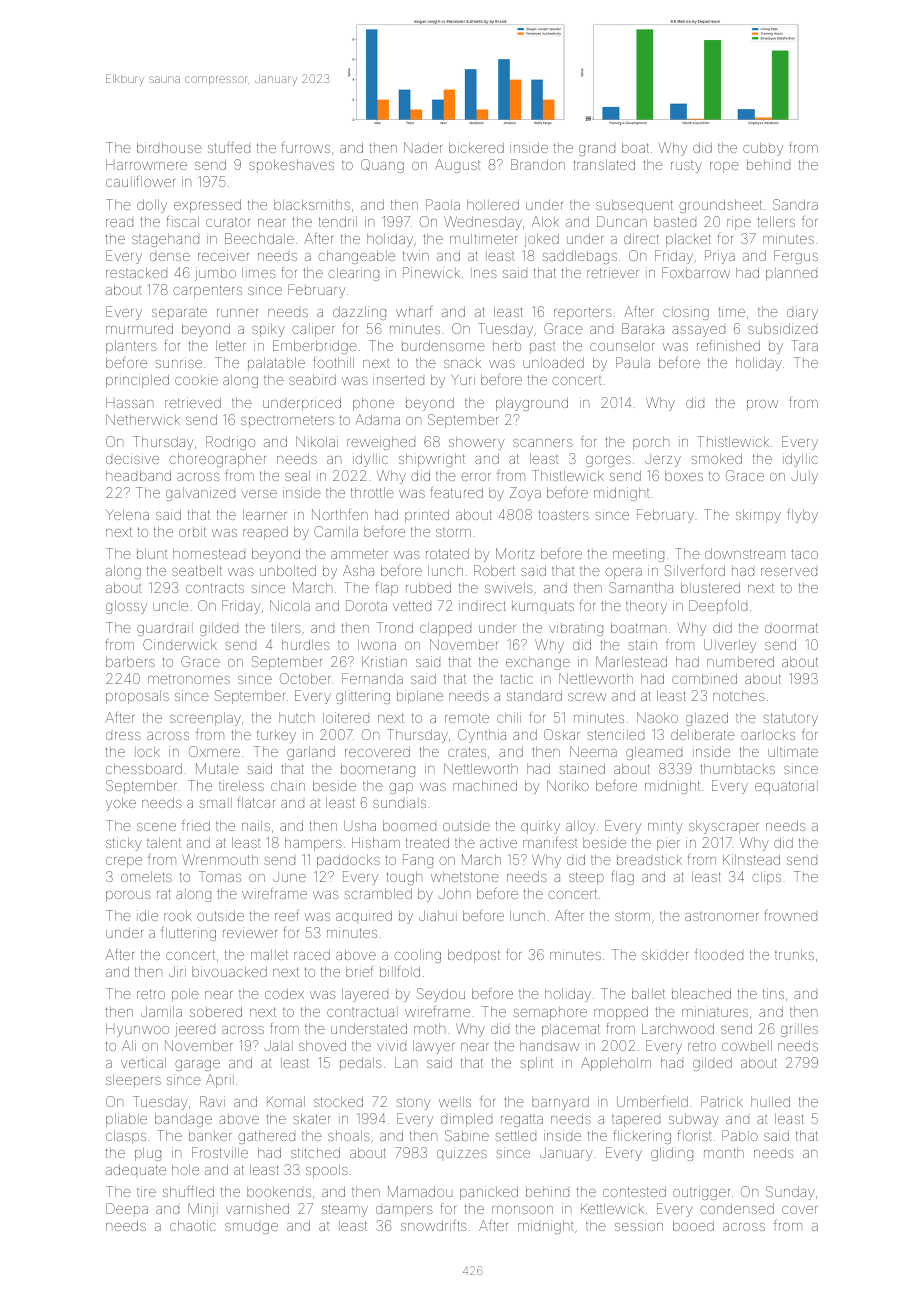  I want to click on thumbtacks, so click(738, 769).
